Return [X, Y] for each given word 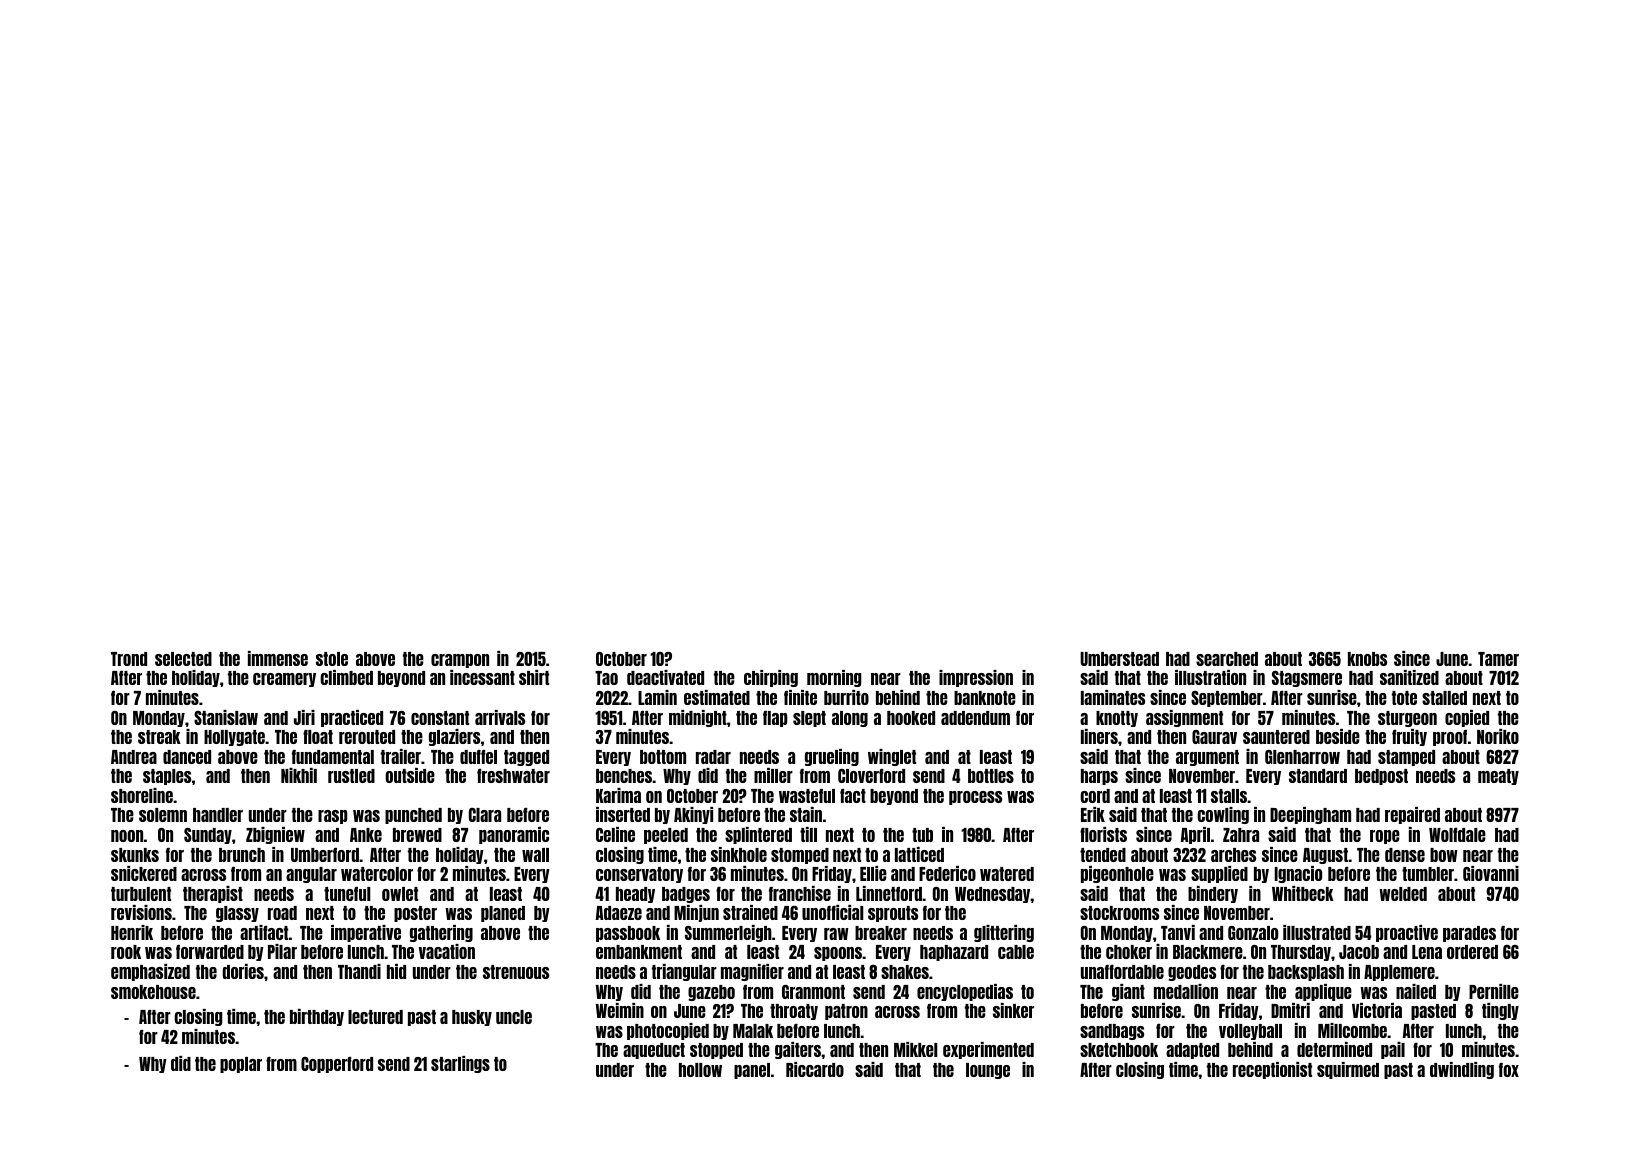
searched [1227, 659]
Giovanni [1491, 873]
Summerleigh [728, 933]
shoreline [142, 795]
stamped [1406, 758]
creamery [284, 680]
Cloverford [871, 776]
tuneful [347, 893]
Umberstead [1119, 659]
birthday [317, 1017]
